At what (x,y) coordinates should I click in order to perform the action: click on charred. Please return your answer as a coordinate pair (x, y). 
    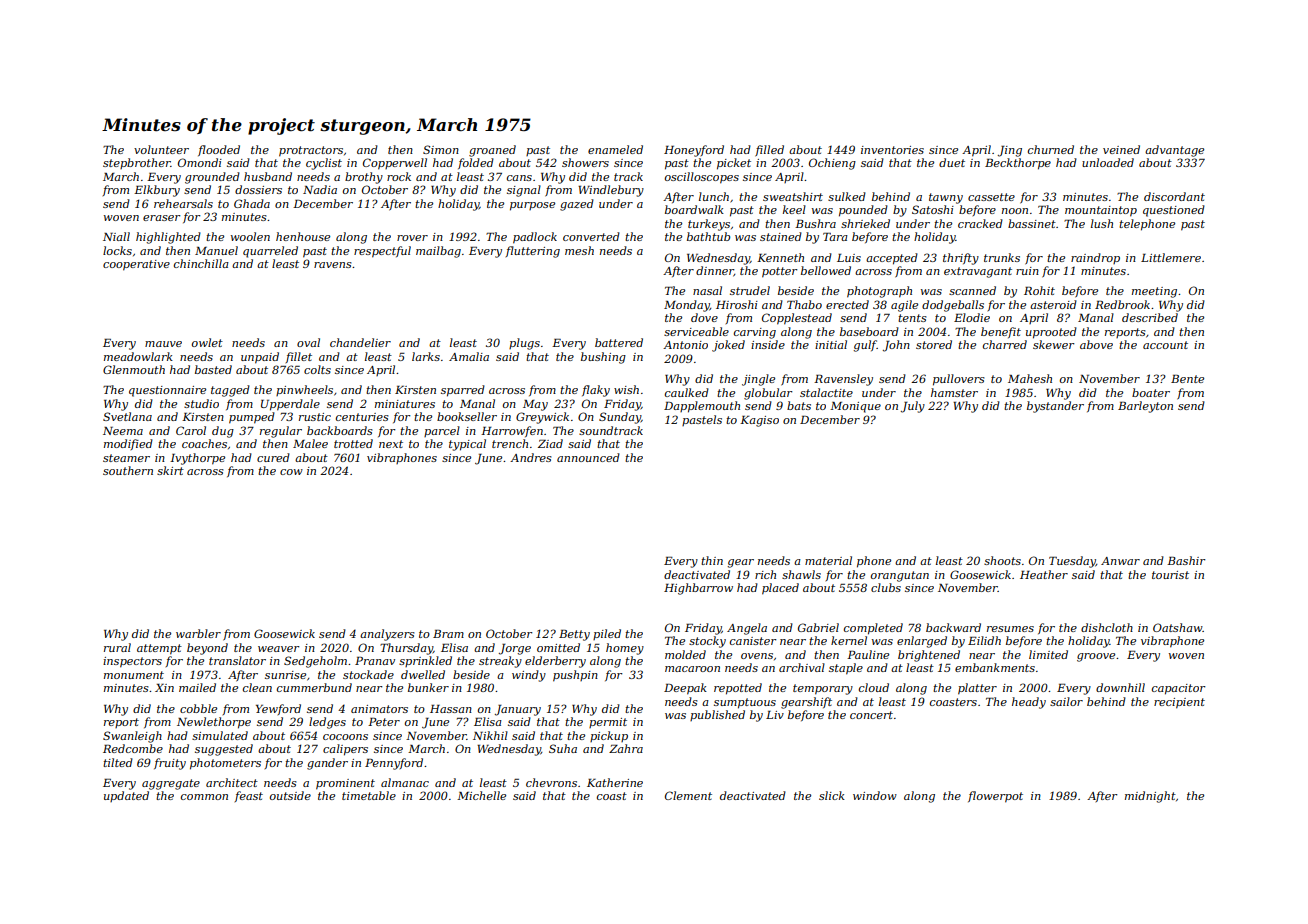
    Looking at the image, I should click on (1005, 344).
